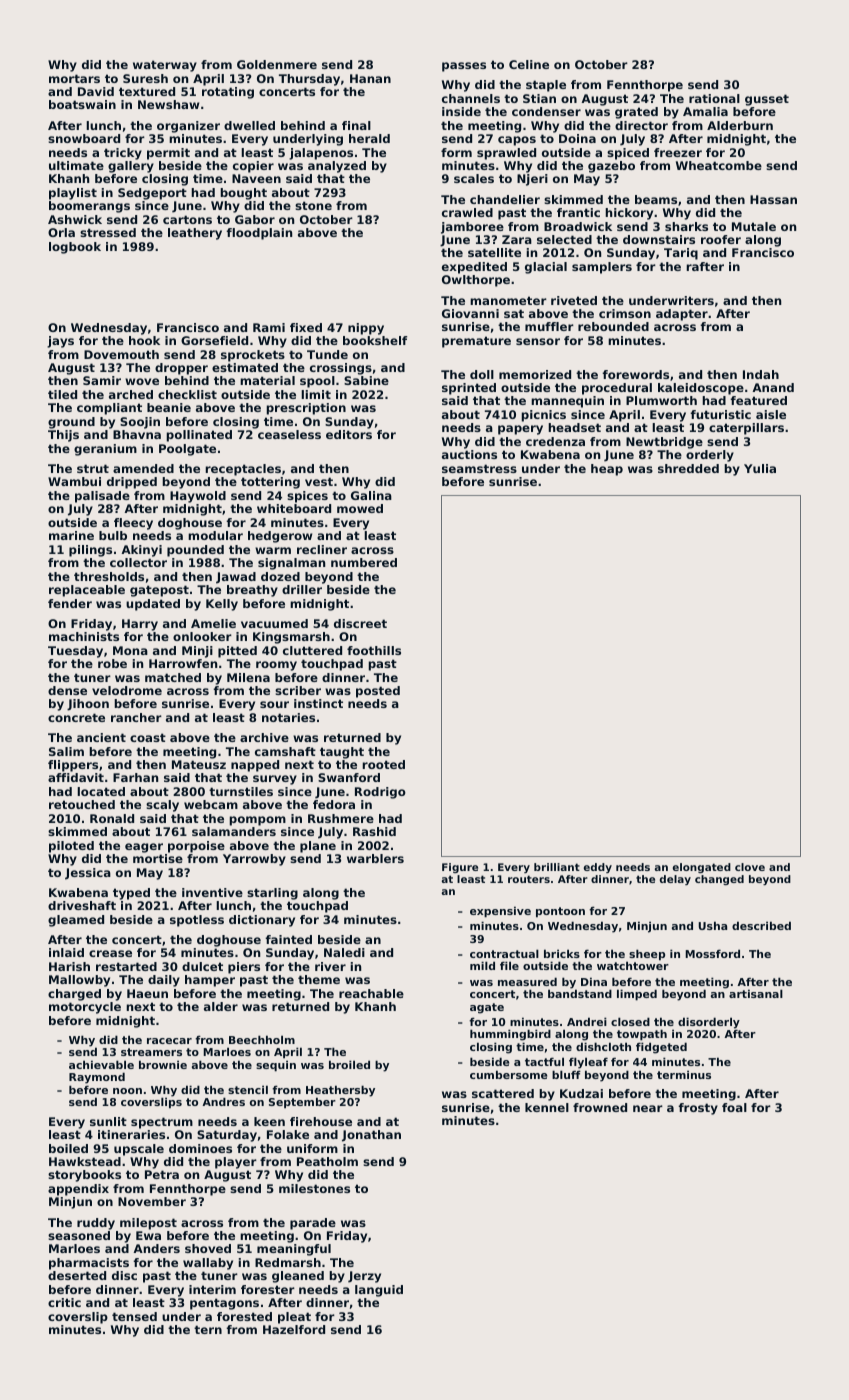 The height and width of the document is (1400, 849). I want to click on Heathersby, so click(340, 1091).
